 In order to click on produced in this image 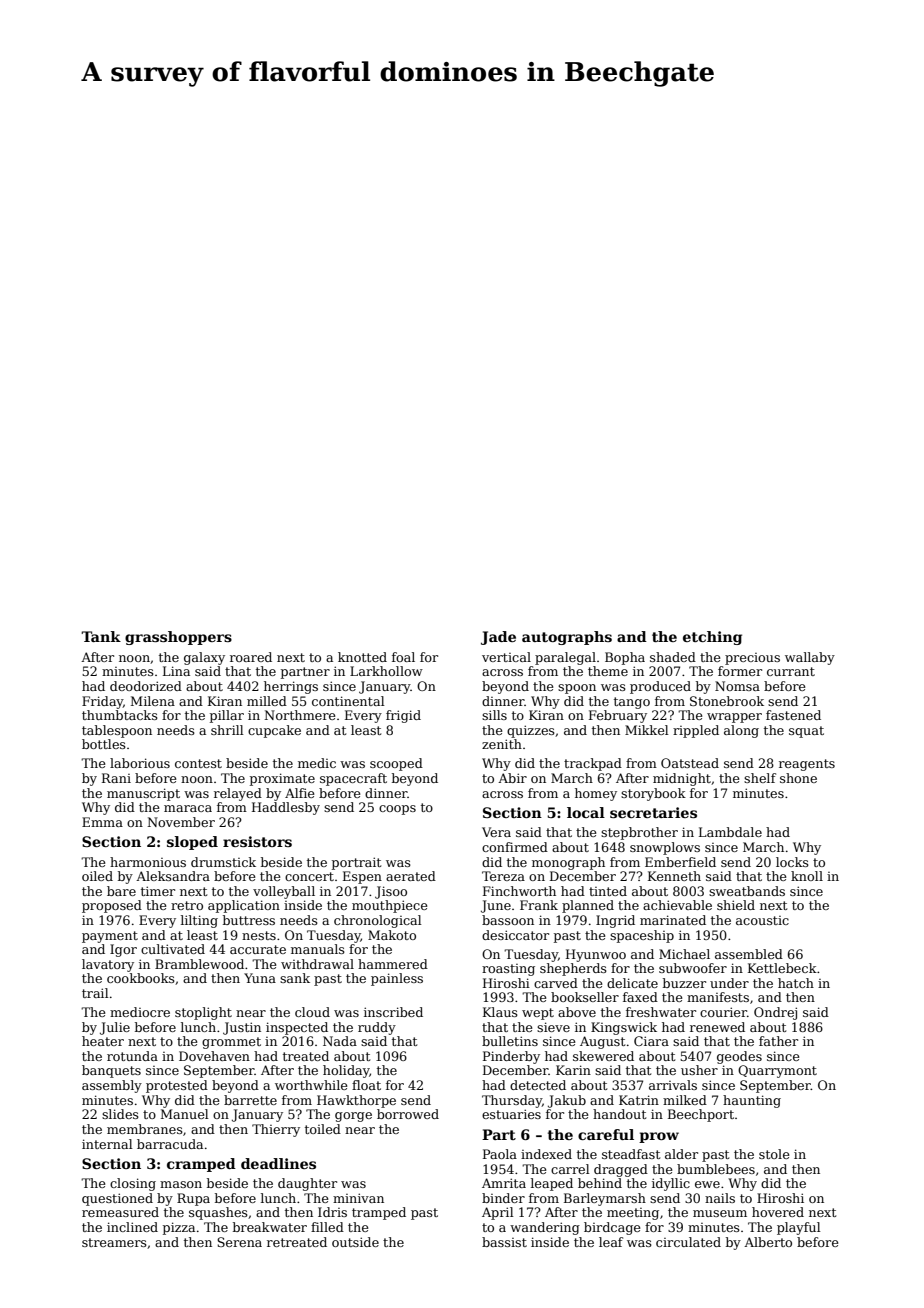, I will do `click(660, 687)`.
